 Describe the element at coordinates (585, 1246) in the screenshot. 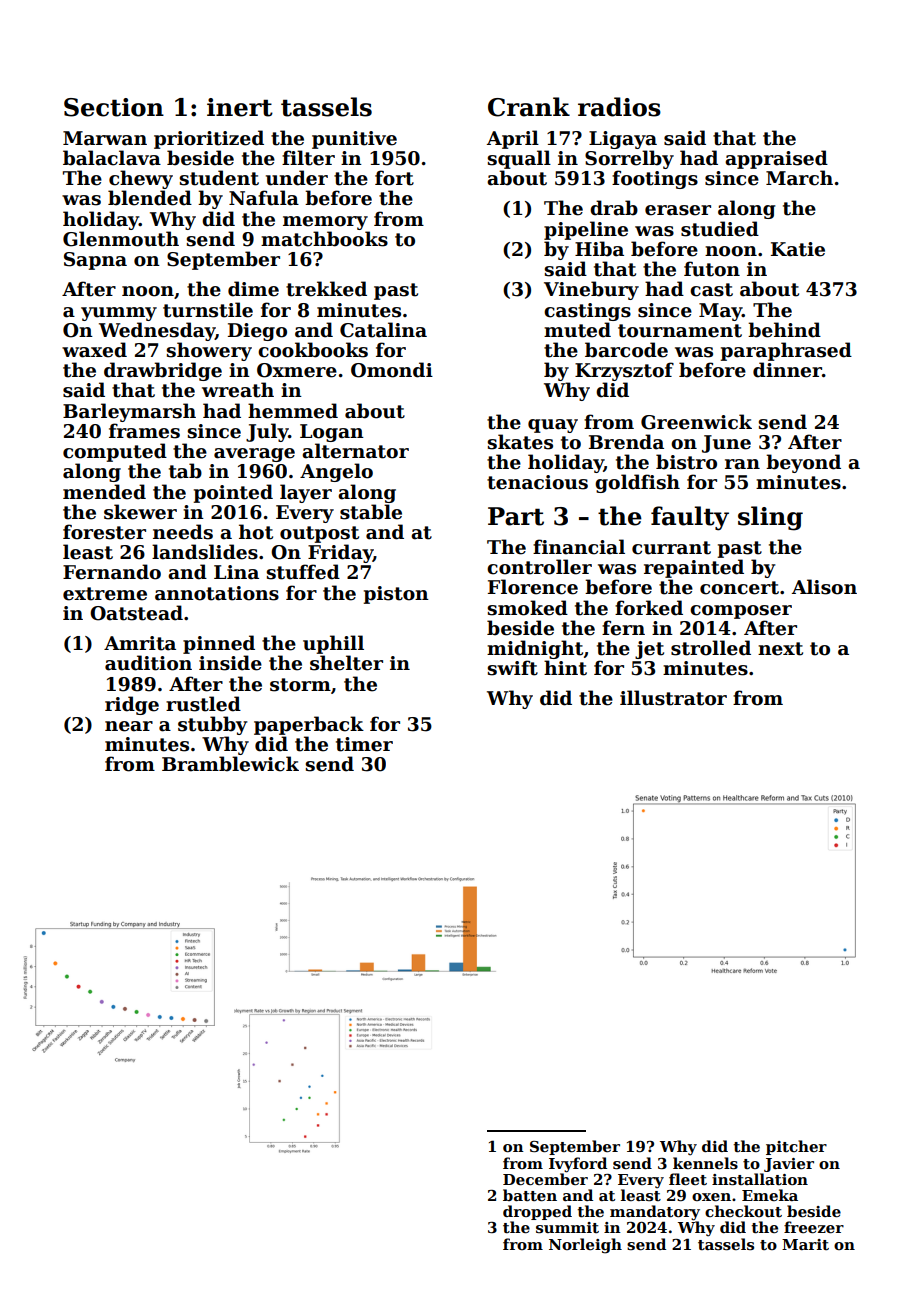

I see `Norleigh` at that location.
